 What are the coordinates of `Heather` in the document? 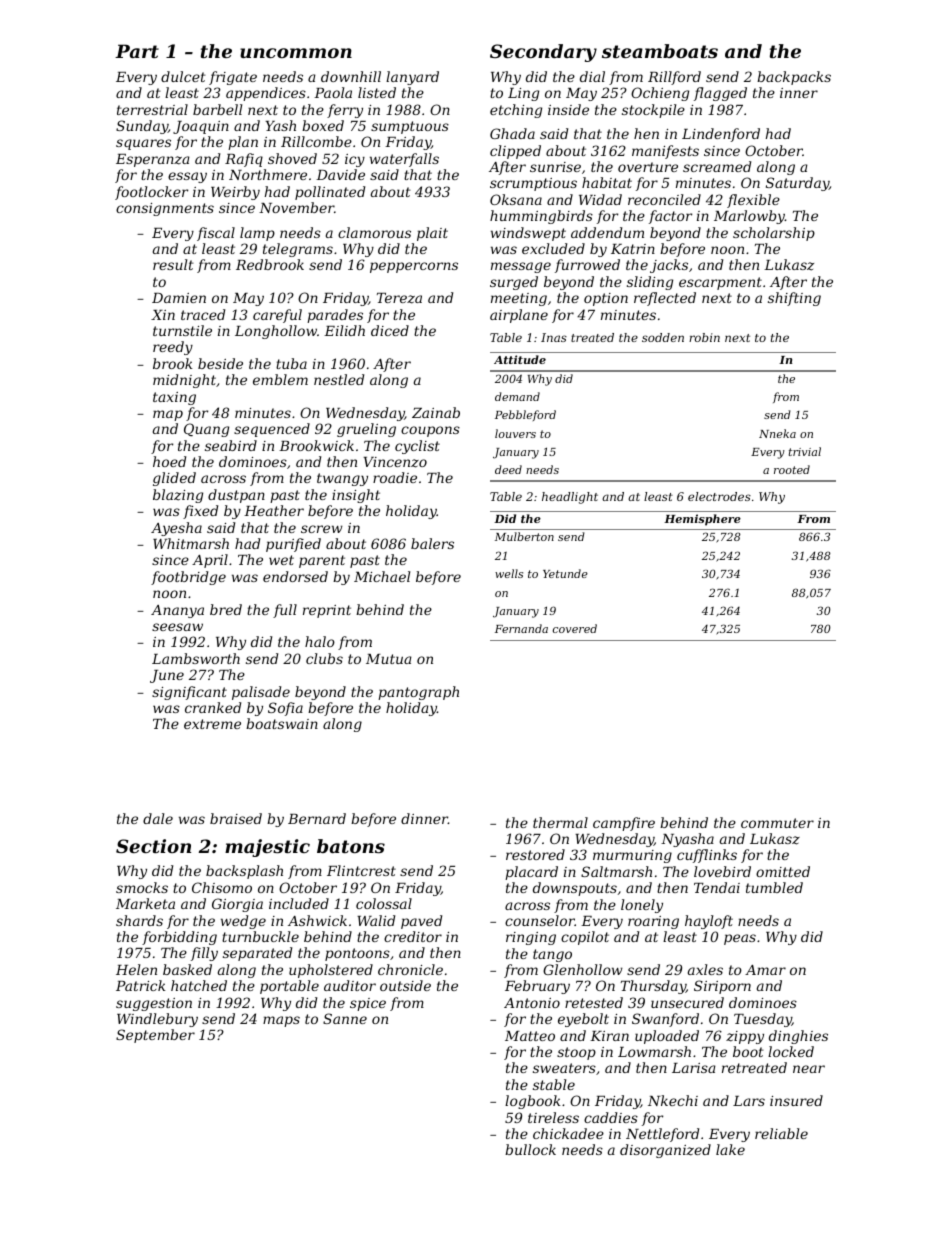 It's located at (274, 510).
